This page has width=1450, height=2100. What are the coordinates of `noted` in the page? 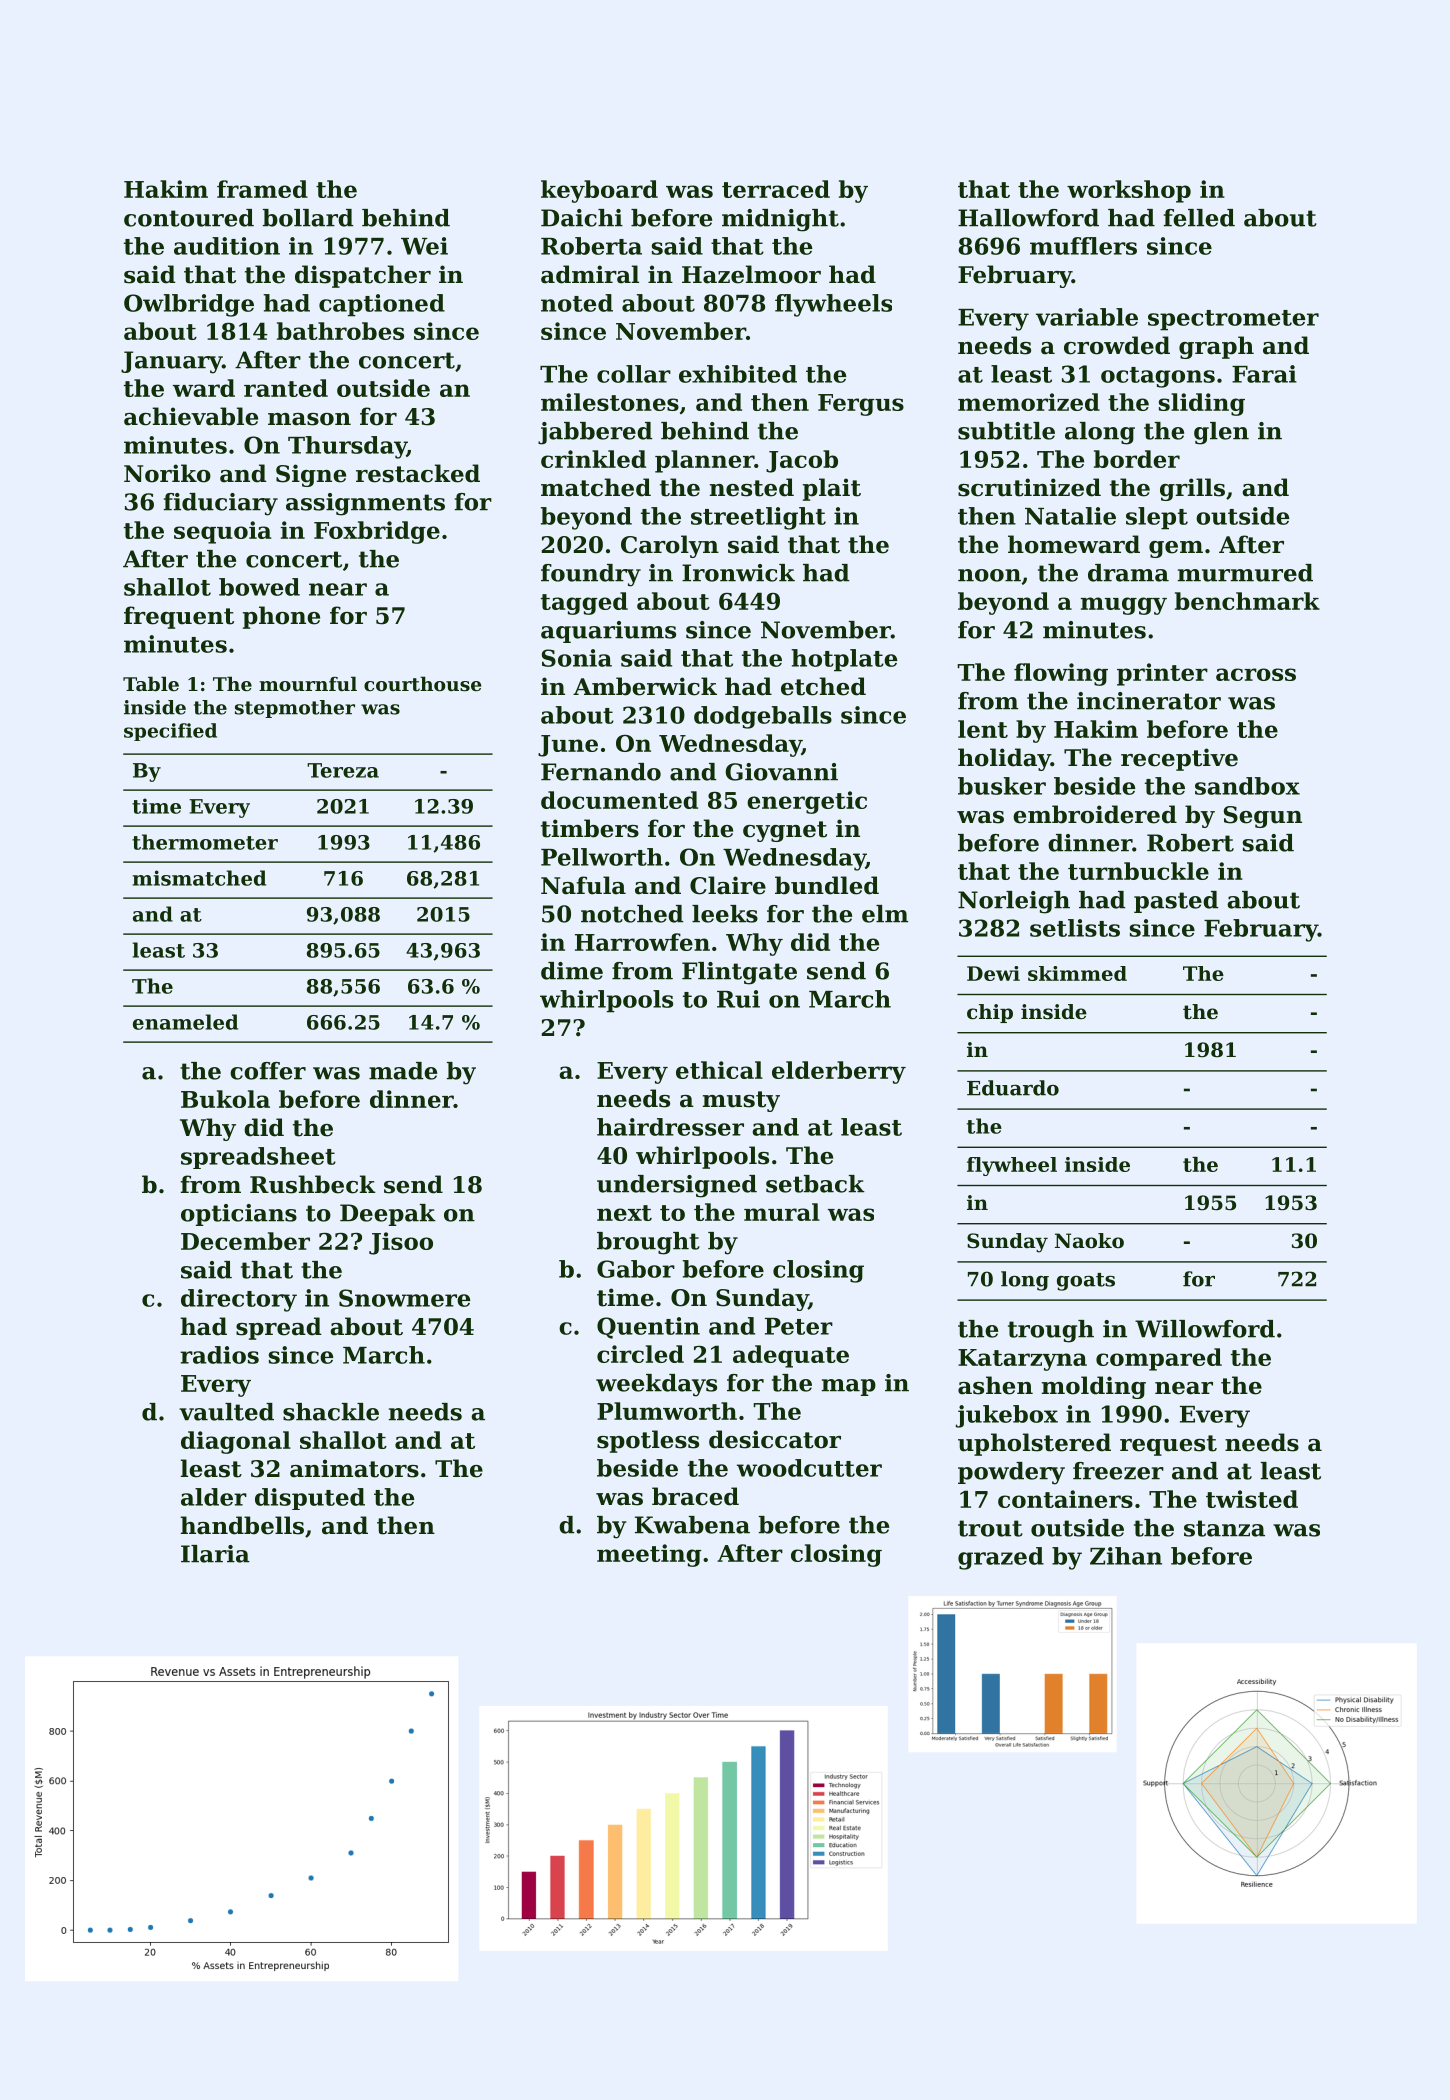 It's located at (577, 303).
